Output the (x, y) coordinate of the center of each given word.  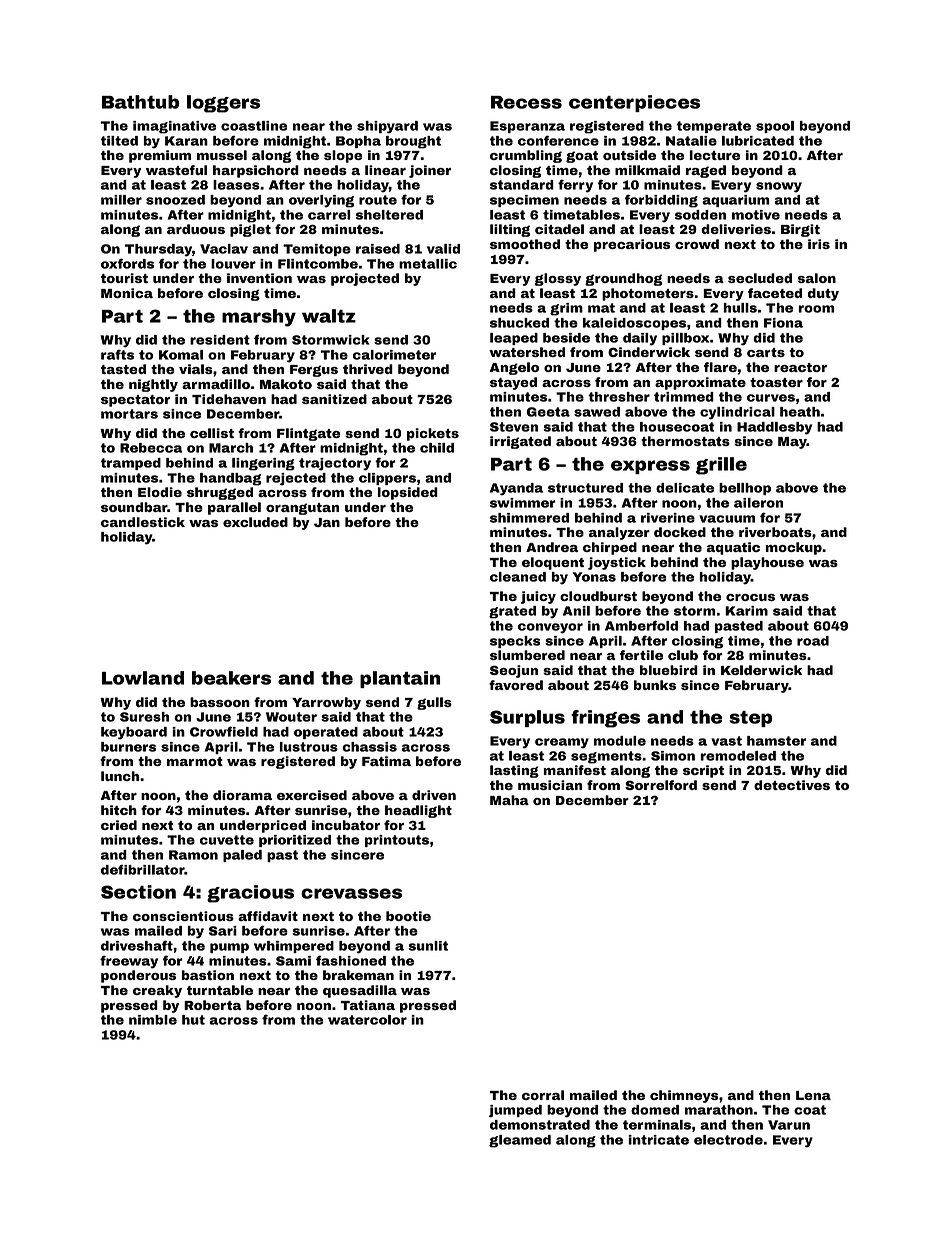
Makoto (286, 384)
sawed (597, 412)
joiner (430, 171)
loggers (223, 104)
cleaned (518, 577)
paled (242, 856)
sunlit (428, 946)
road (813, 641)
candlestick (143, 522)
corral (543, 1095)
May (792, 443)
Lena (813, 1095)
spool (775, 127)
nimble (153, 1020)
